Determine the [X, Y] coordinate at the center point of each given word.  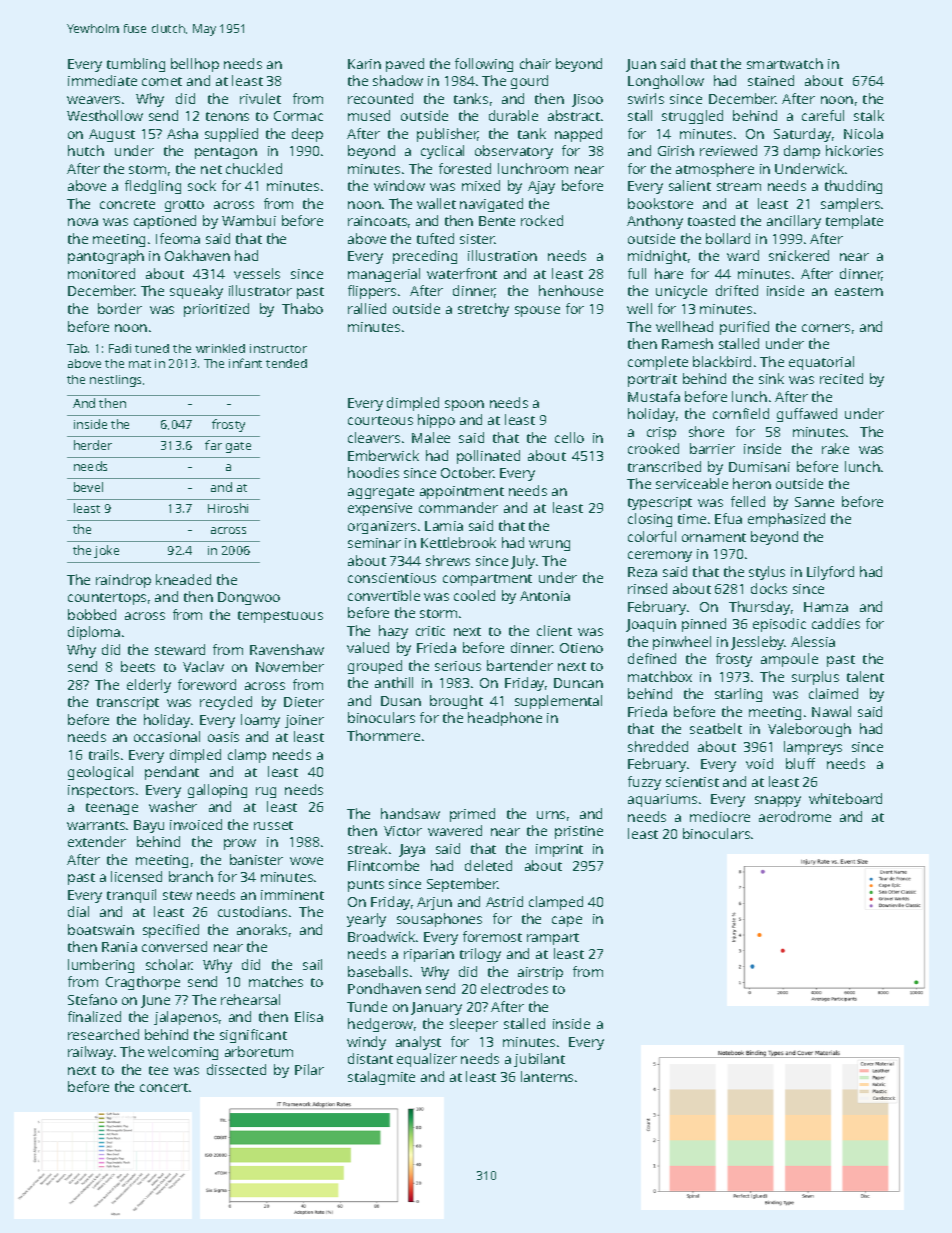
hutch [86, 150]
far [213, 445]
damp [802, 152]
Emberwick [383, 455]
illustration [502, 255]
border [120, 308]
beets [138, 666]
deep [307, 135]
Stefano [92, 999]
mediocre [720, 816]
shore [706, 431]
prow [240, 844]
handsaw [410, 813]
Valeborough [809, 730]
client [554, 630]
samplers [850, 205]
